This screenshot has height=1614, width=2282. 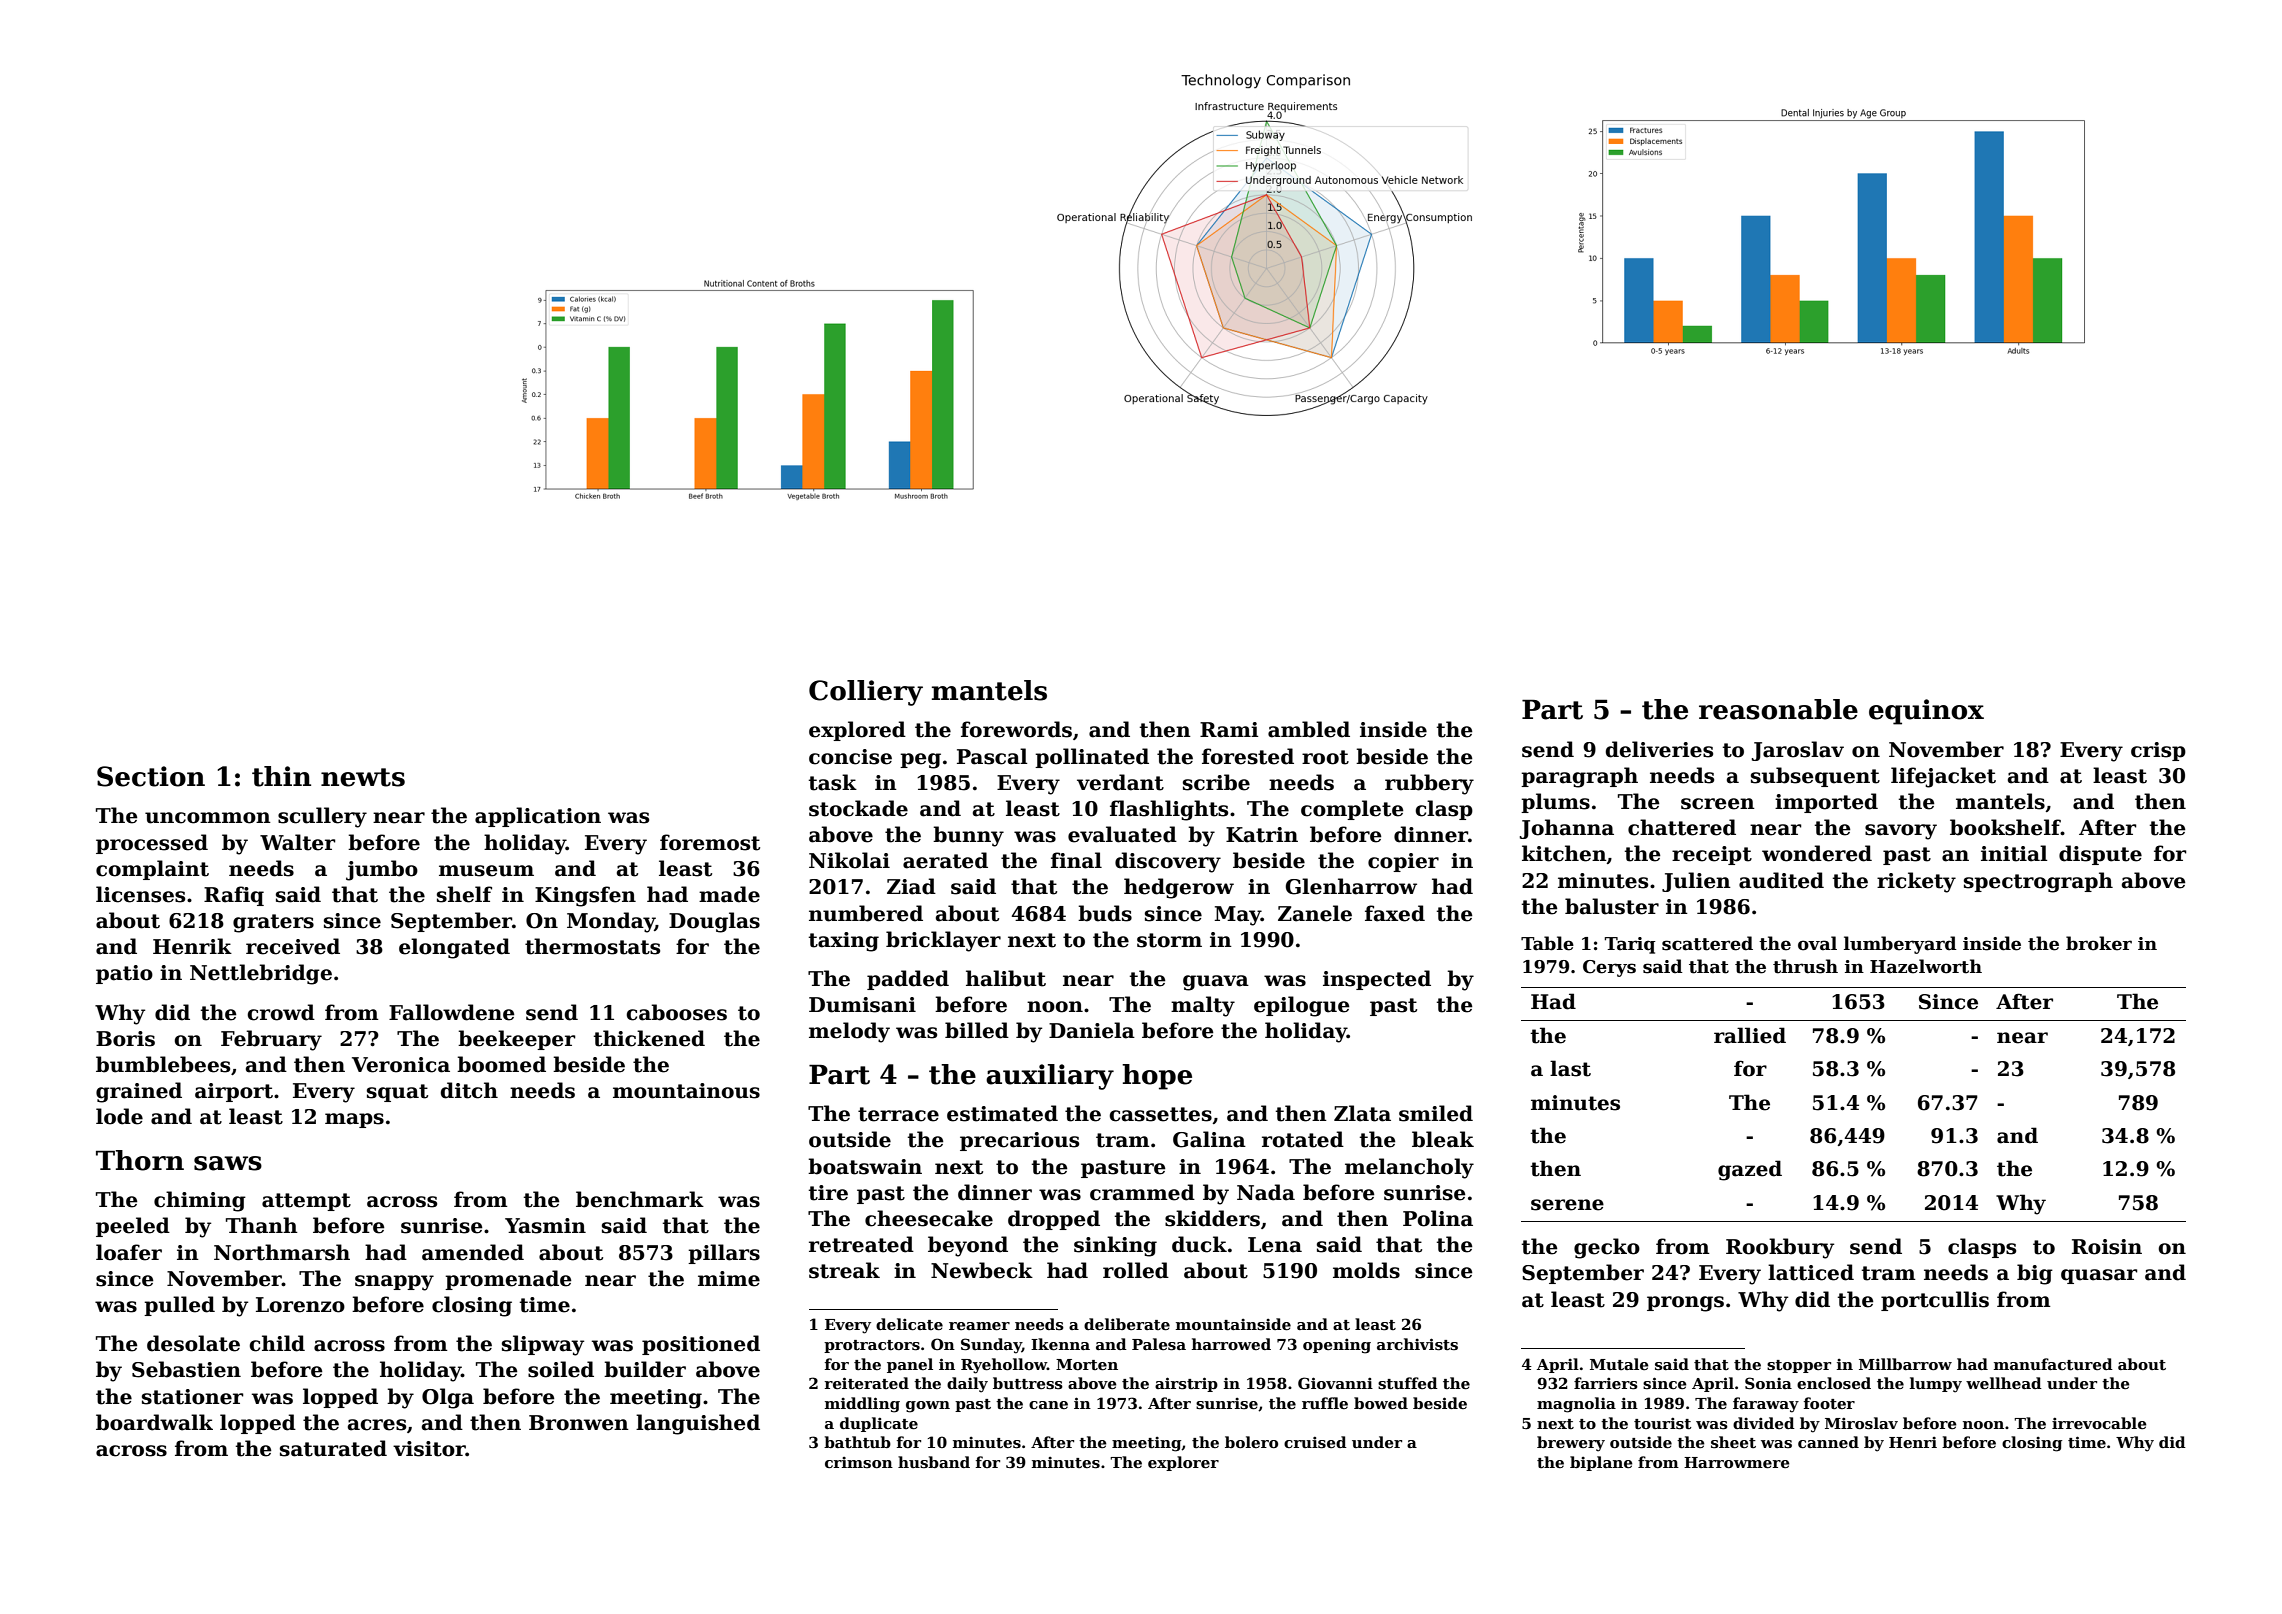 What do you see at coordinates (2107, 1247) in the screenshot?
I see `Roisin` at bounding box center [2107, 1247].
